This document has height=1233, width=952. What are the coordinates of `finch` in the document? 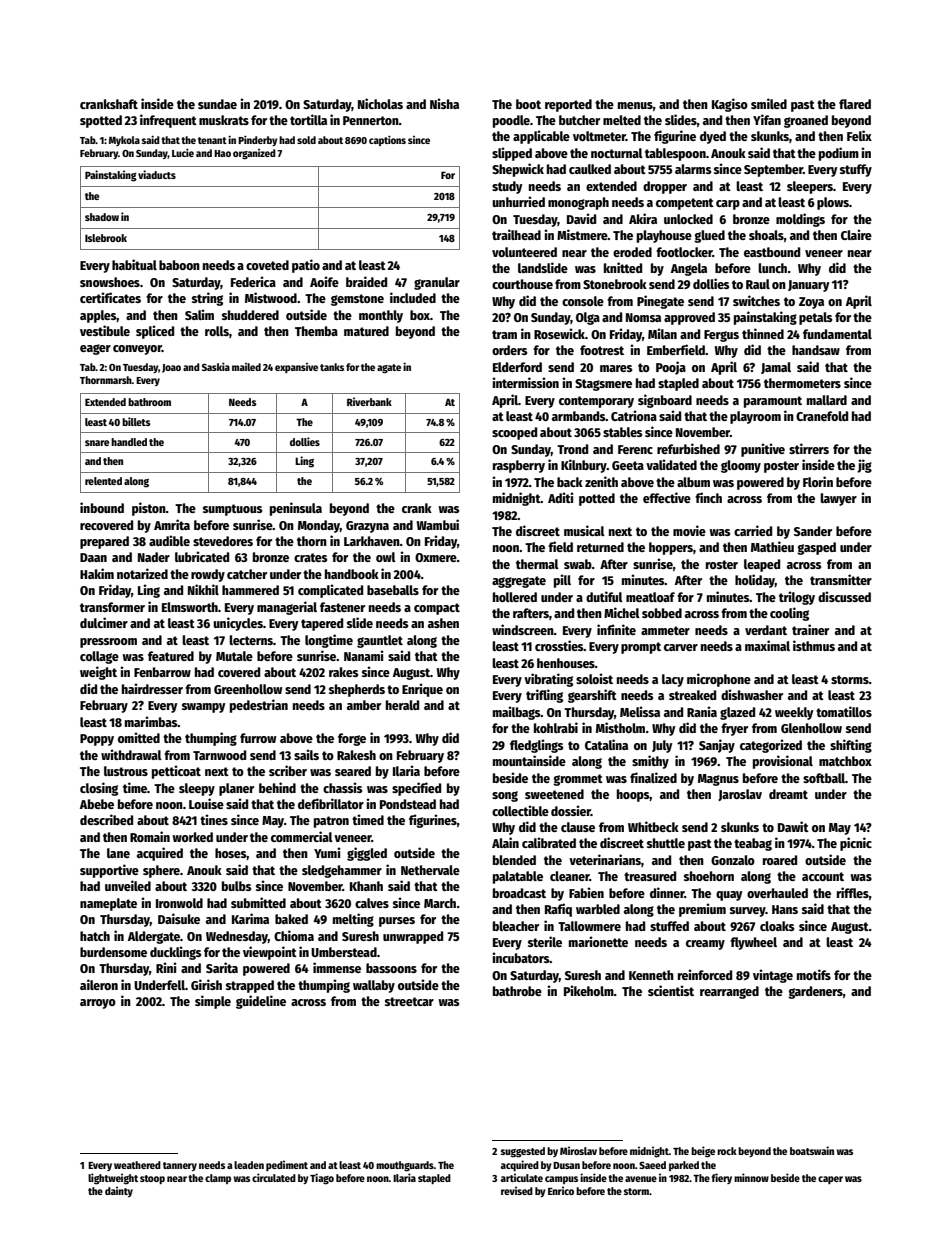 It's located at (708, 497).
